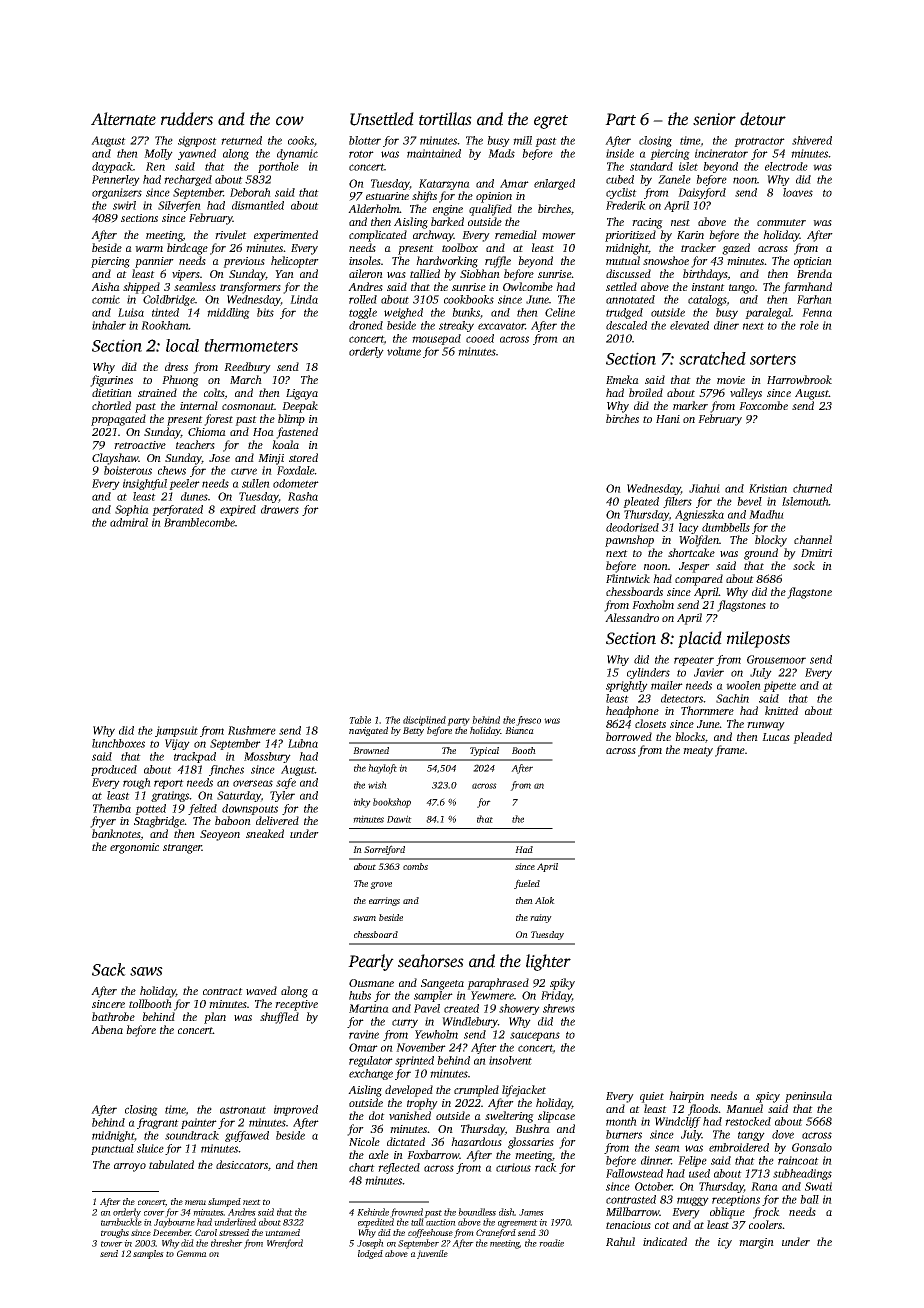 This screenshot has height=1308, width=924. Describe the element at coordinates (424, 721) in the screenshot. I see `disciplined` at that location.
